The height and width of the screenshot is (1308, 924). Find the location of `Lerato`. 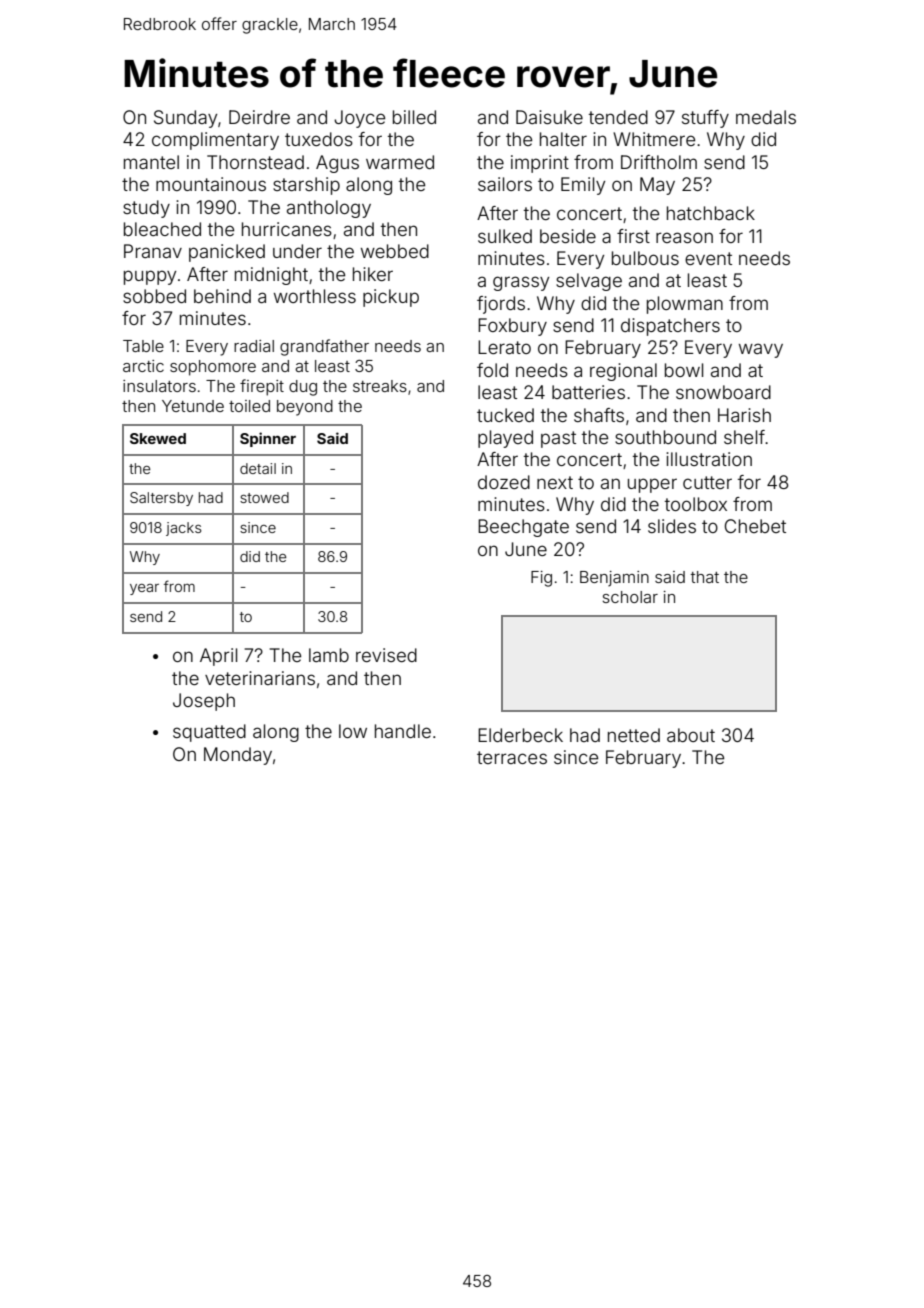

Lerato is located at coordinates (504, 347).
